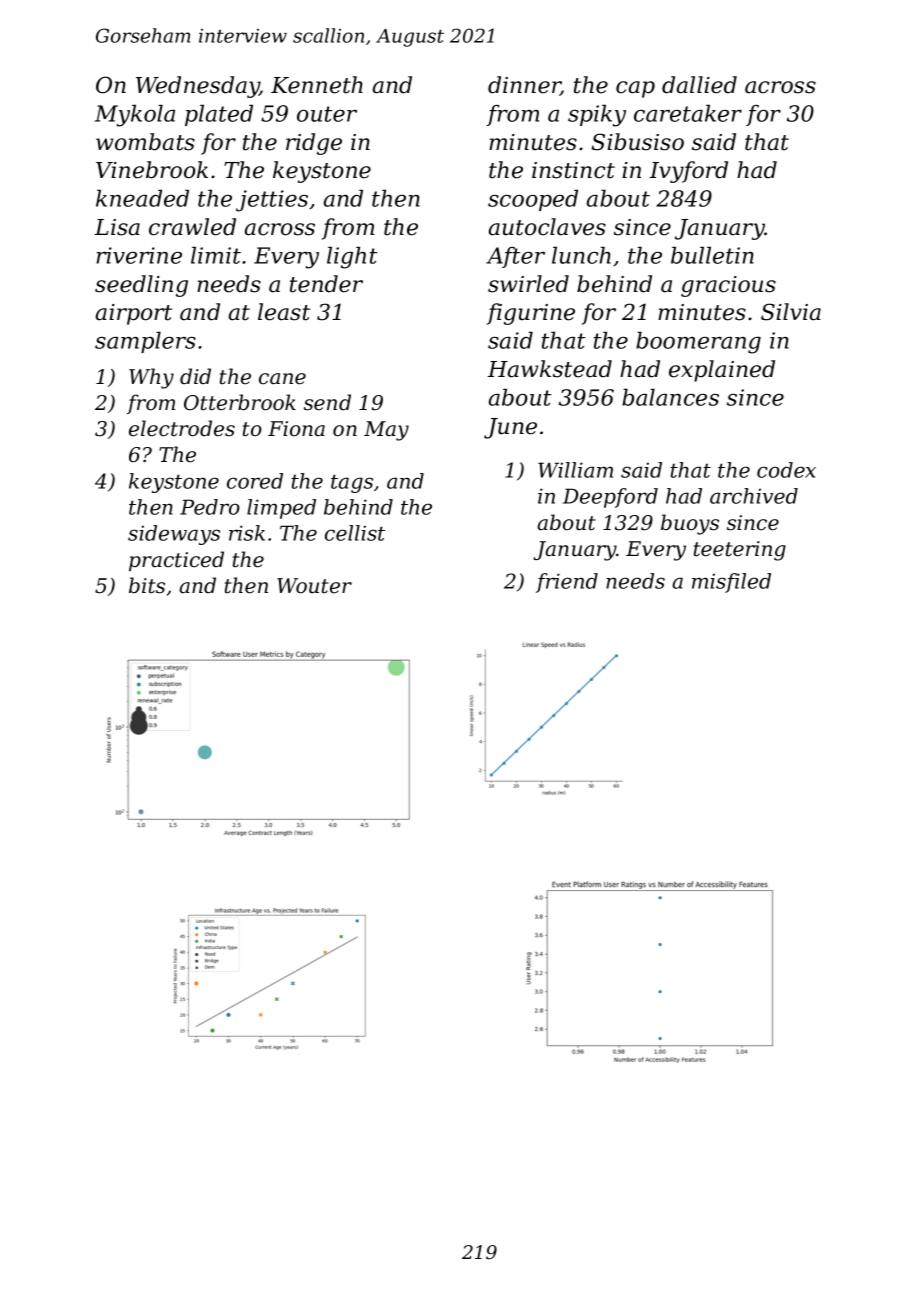  I want to click on dallied, so click(699, 85).
